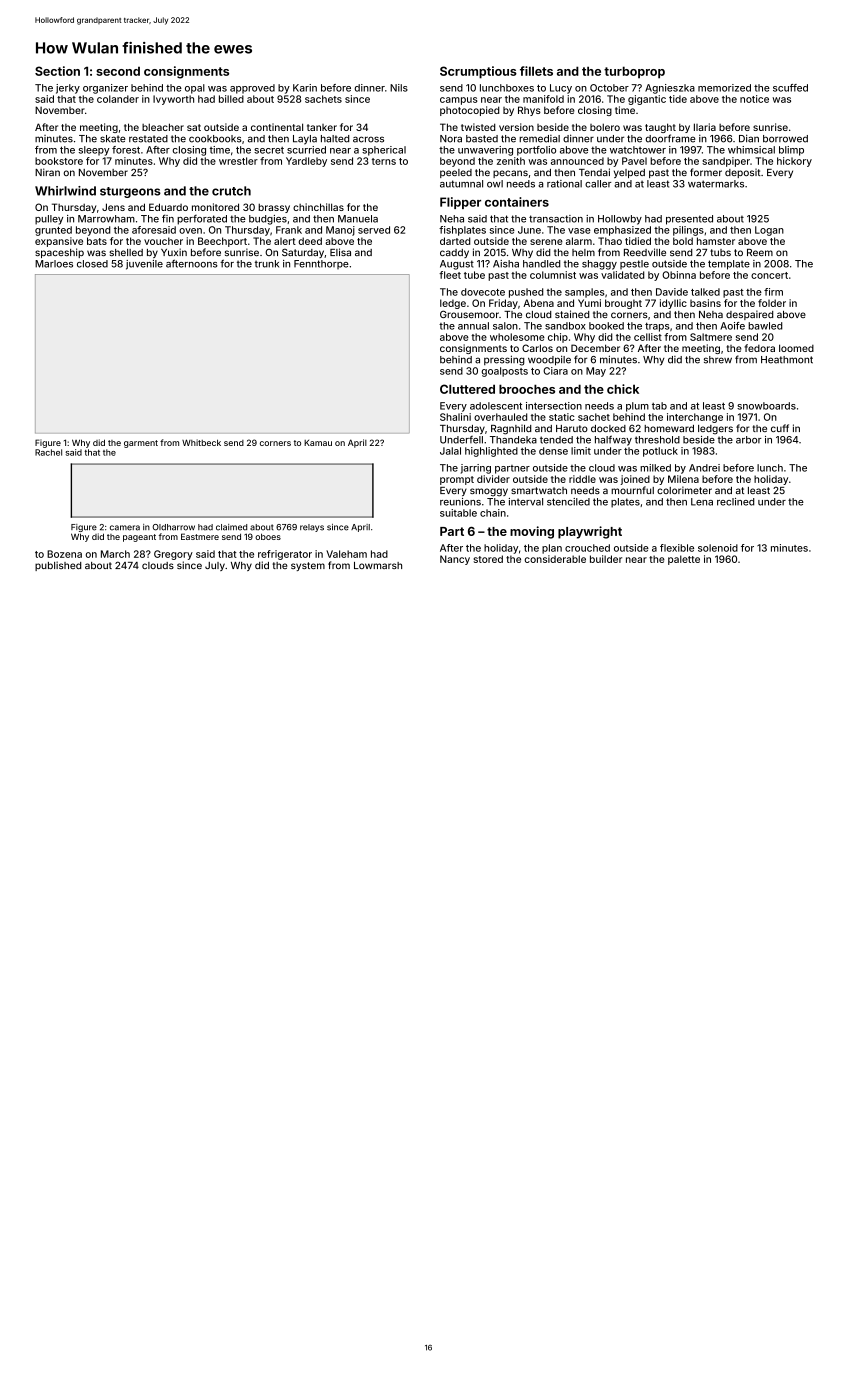 The height and width of the image is (1400, 849). What do you see at coordinates (318, 207) in the image?
I see `chinchillas` at bounding box center [318, 207].
